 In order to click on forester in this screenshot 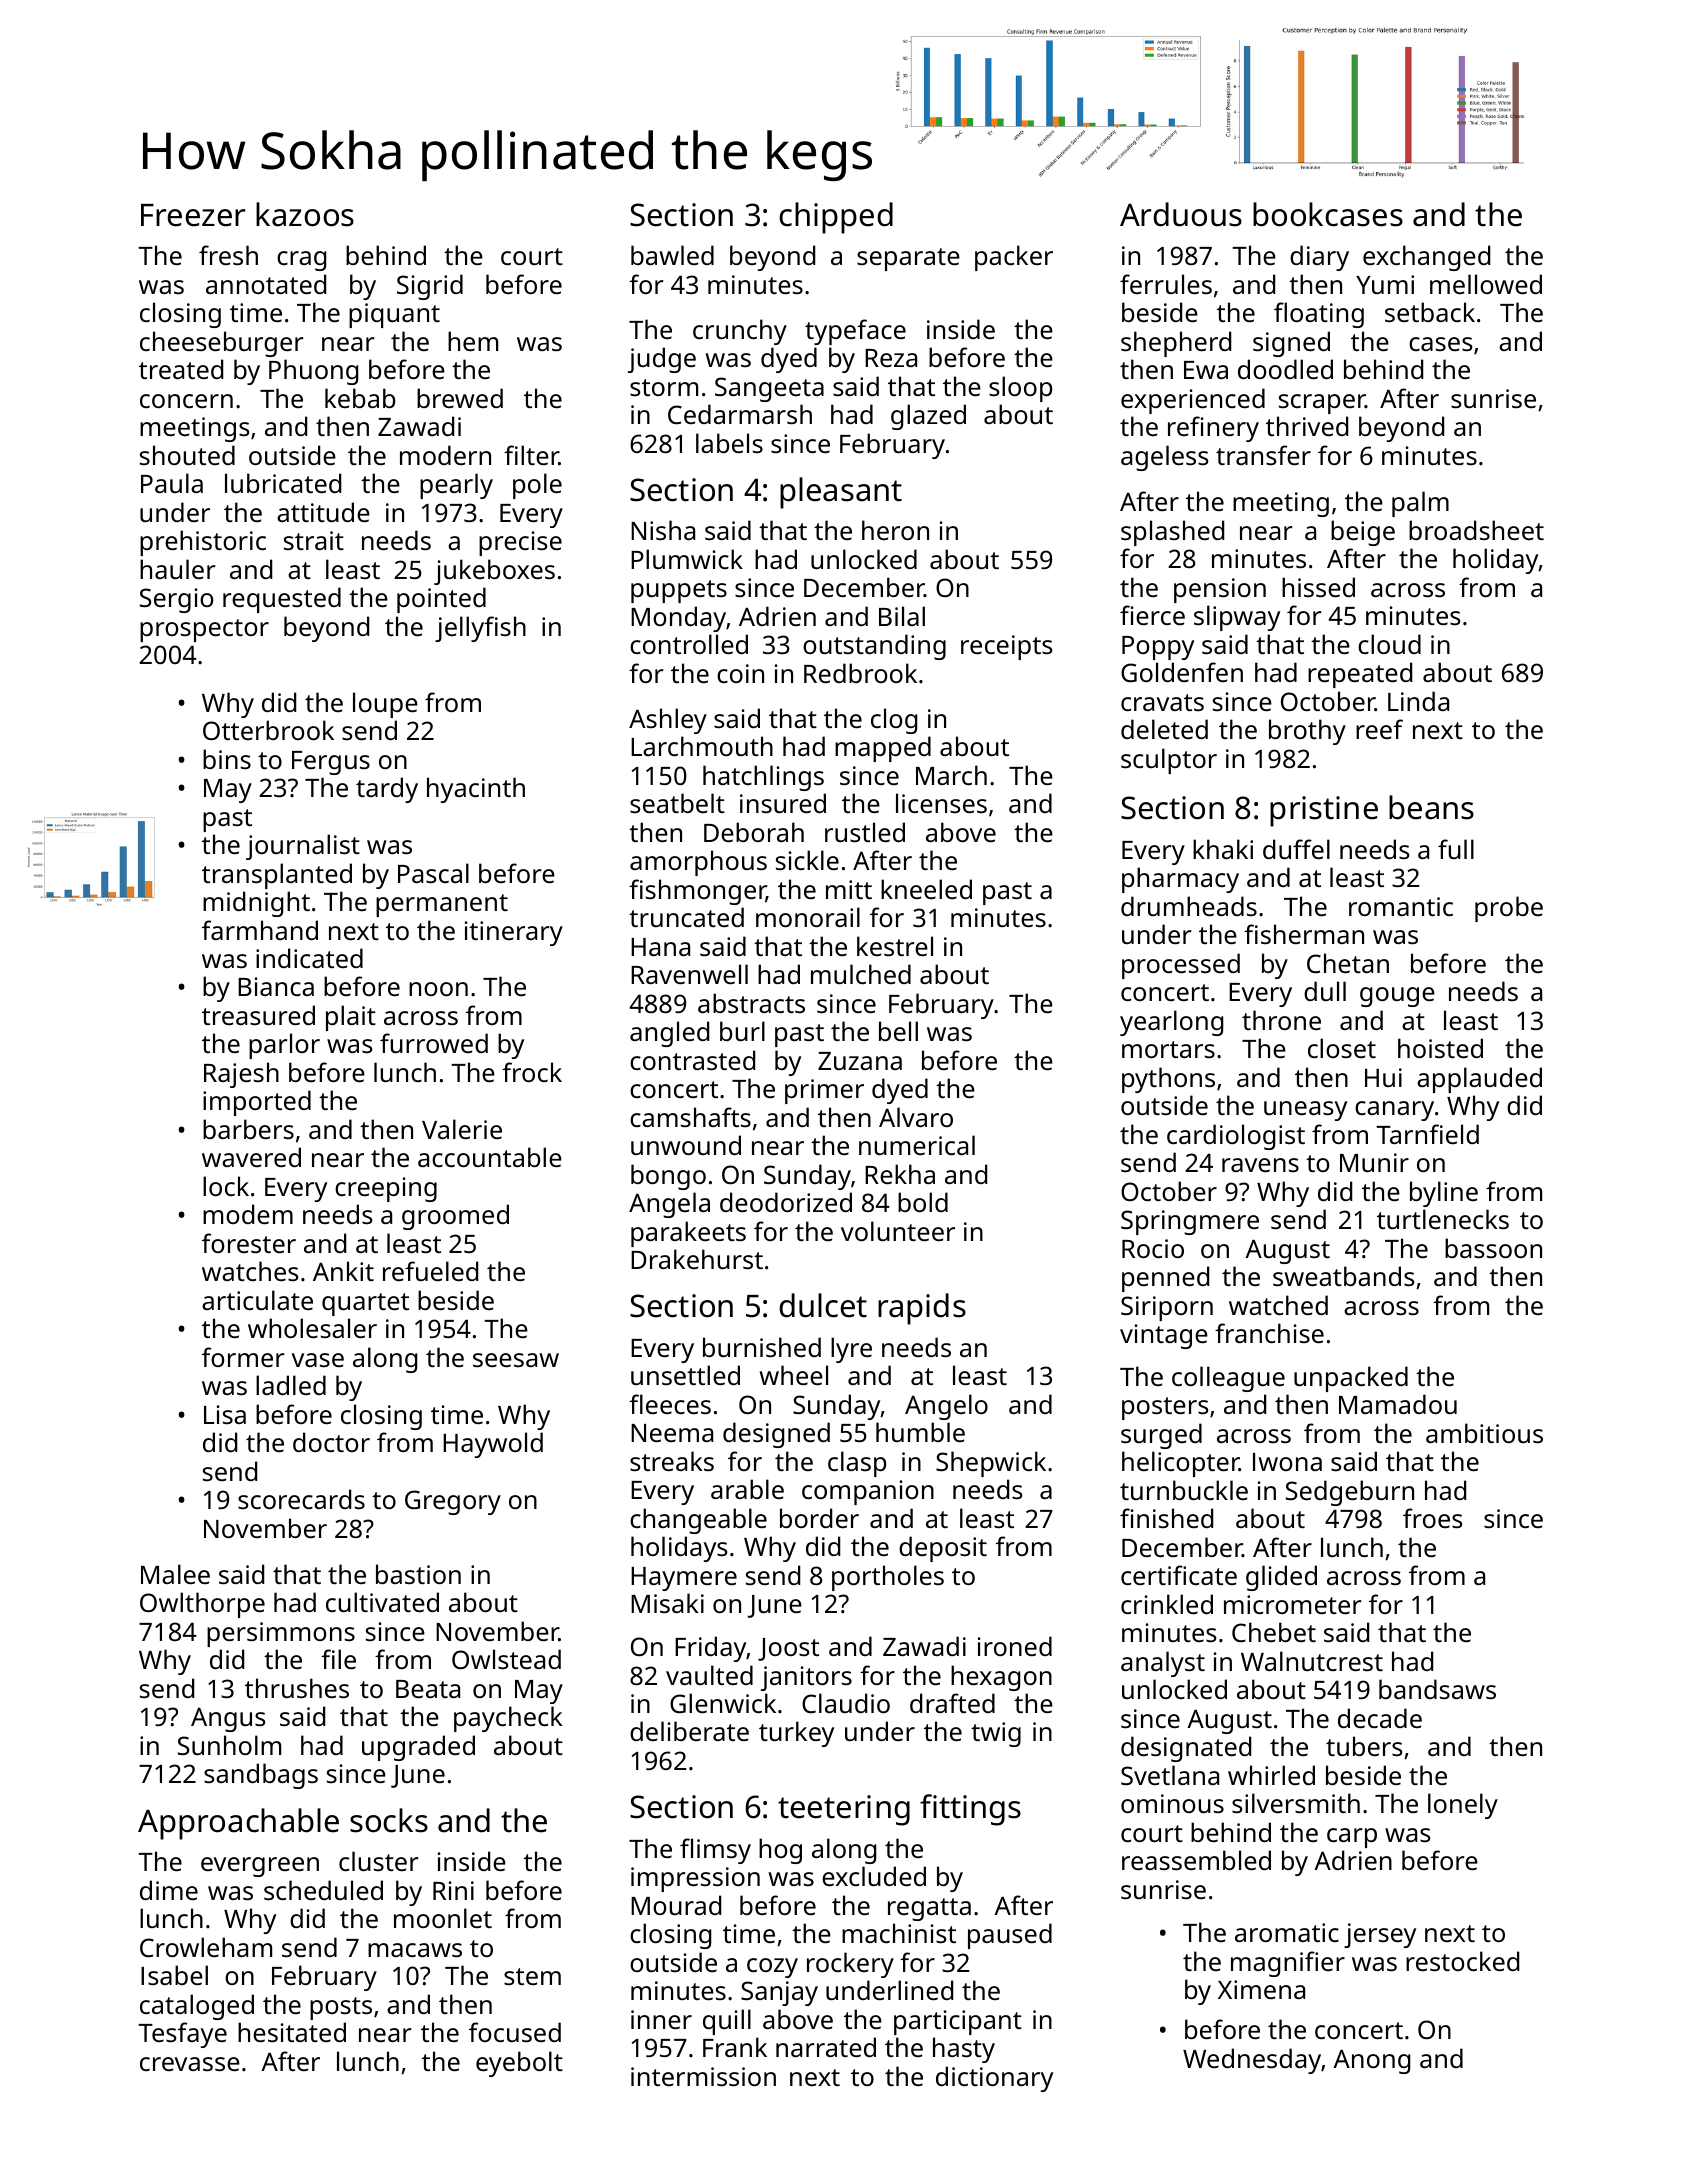, I will do `click(249, 1243)`.
